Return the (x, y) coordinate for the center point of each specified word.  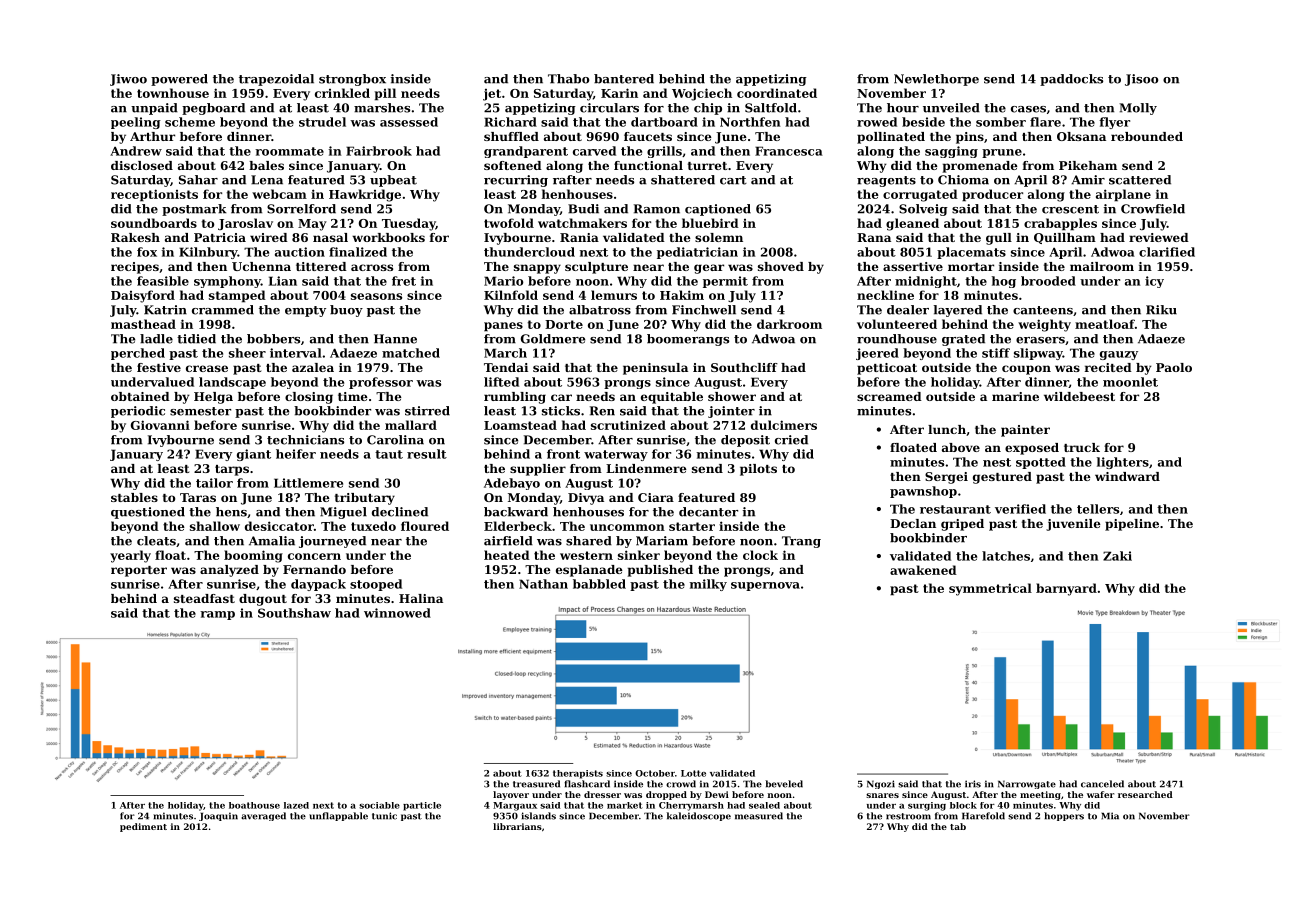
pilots (758, 470)
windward (1127, 476)
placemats (971, 253)
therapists (578, 774)
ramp (217, 615)
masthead (143, 324)
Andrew (136, 151)
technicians (305, 440)
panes (503, 327)
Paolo (1174, 367)
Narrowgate (1027, 784)
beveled (784, 784)
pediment (143, 827)
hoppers (1064, 816)
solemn (719, 237)
